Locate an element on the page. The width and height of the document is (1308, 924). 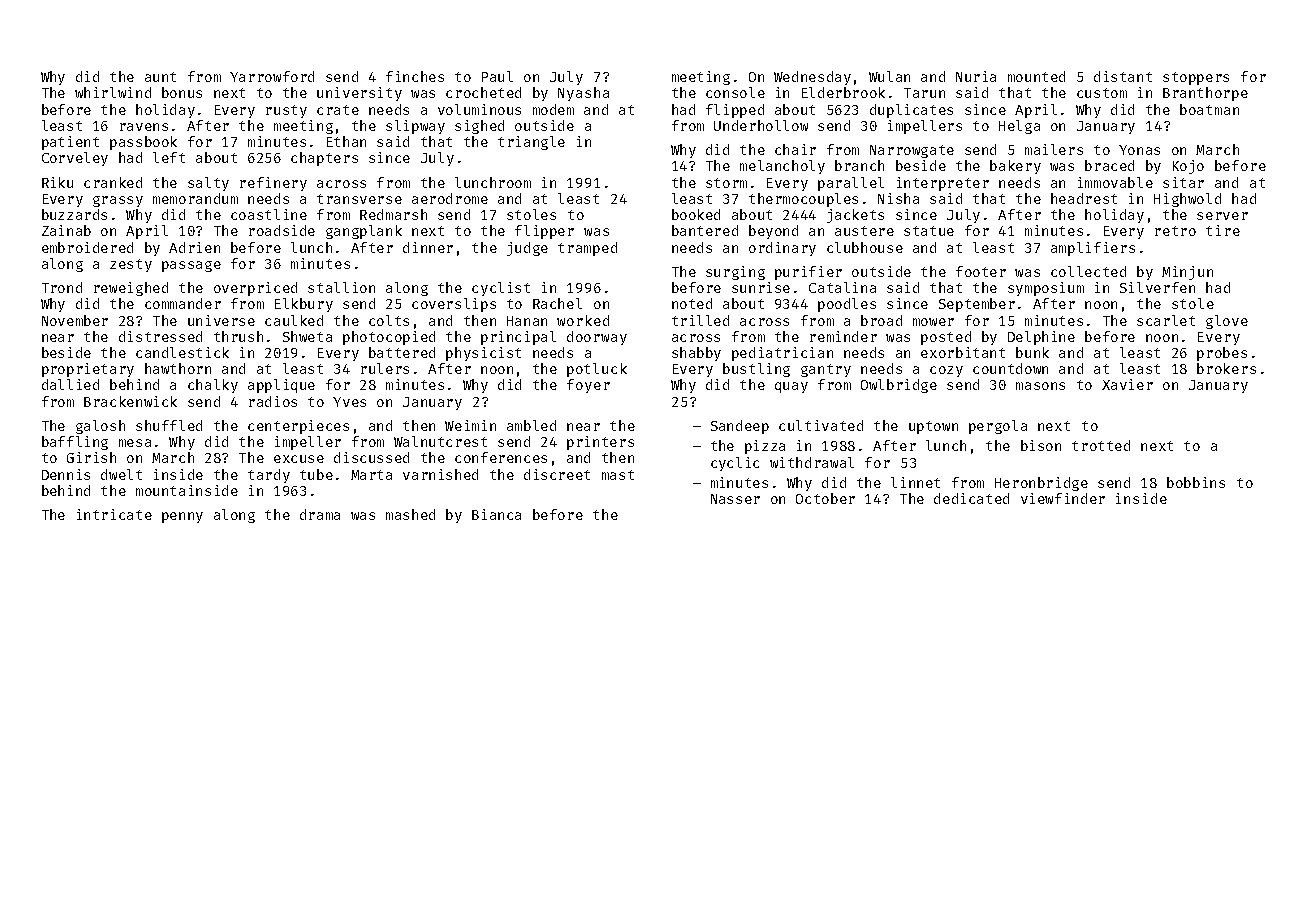
Hanan is located at coordinates (527, 321).
